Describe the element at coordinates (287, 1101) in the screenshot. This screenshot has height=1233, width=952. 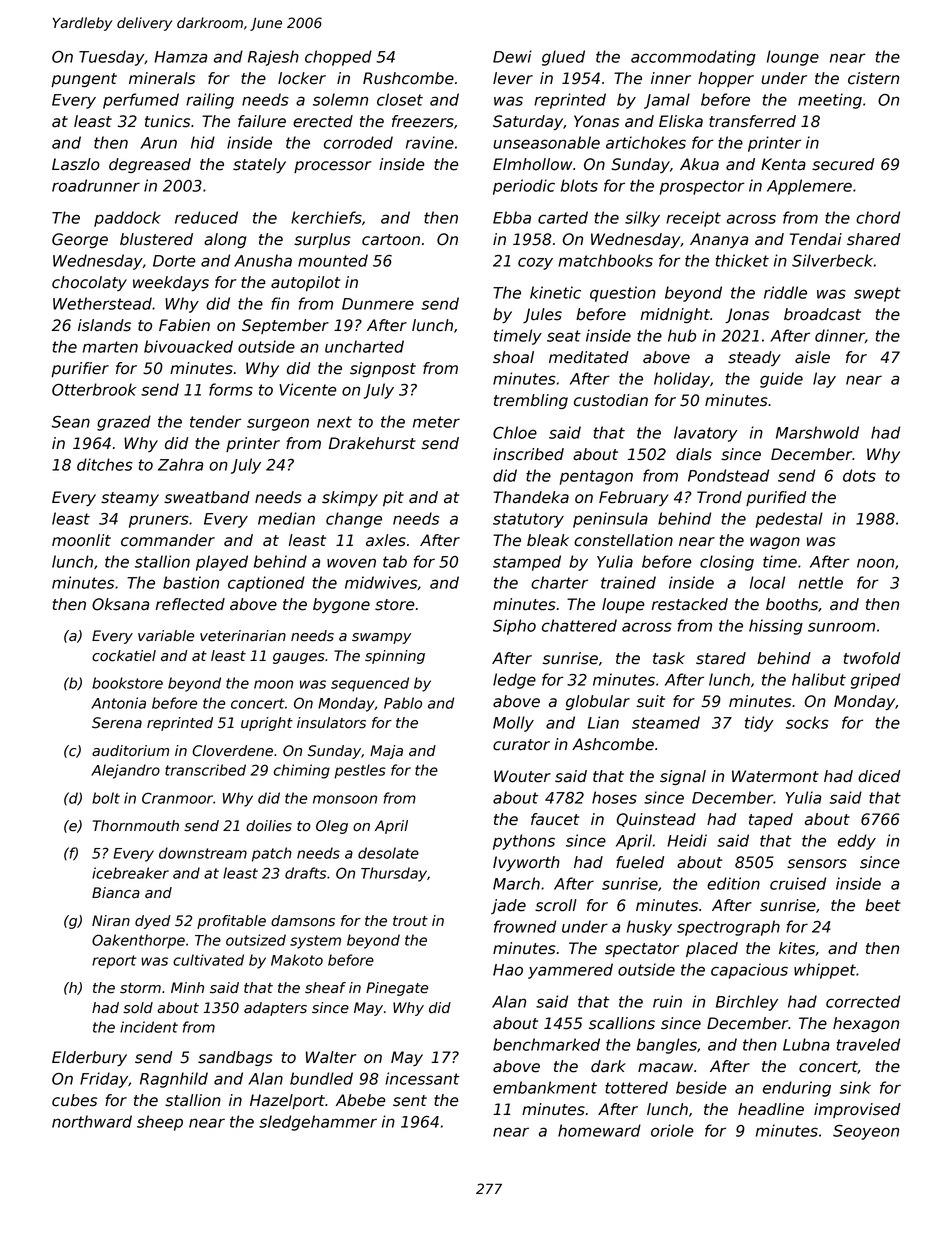
I see `Hazelport` at that location.
